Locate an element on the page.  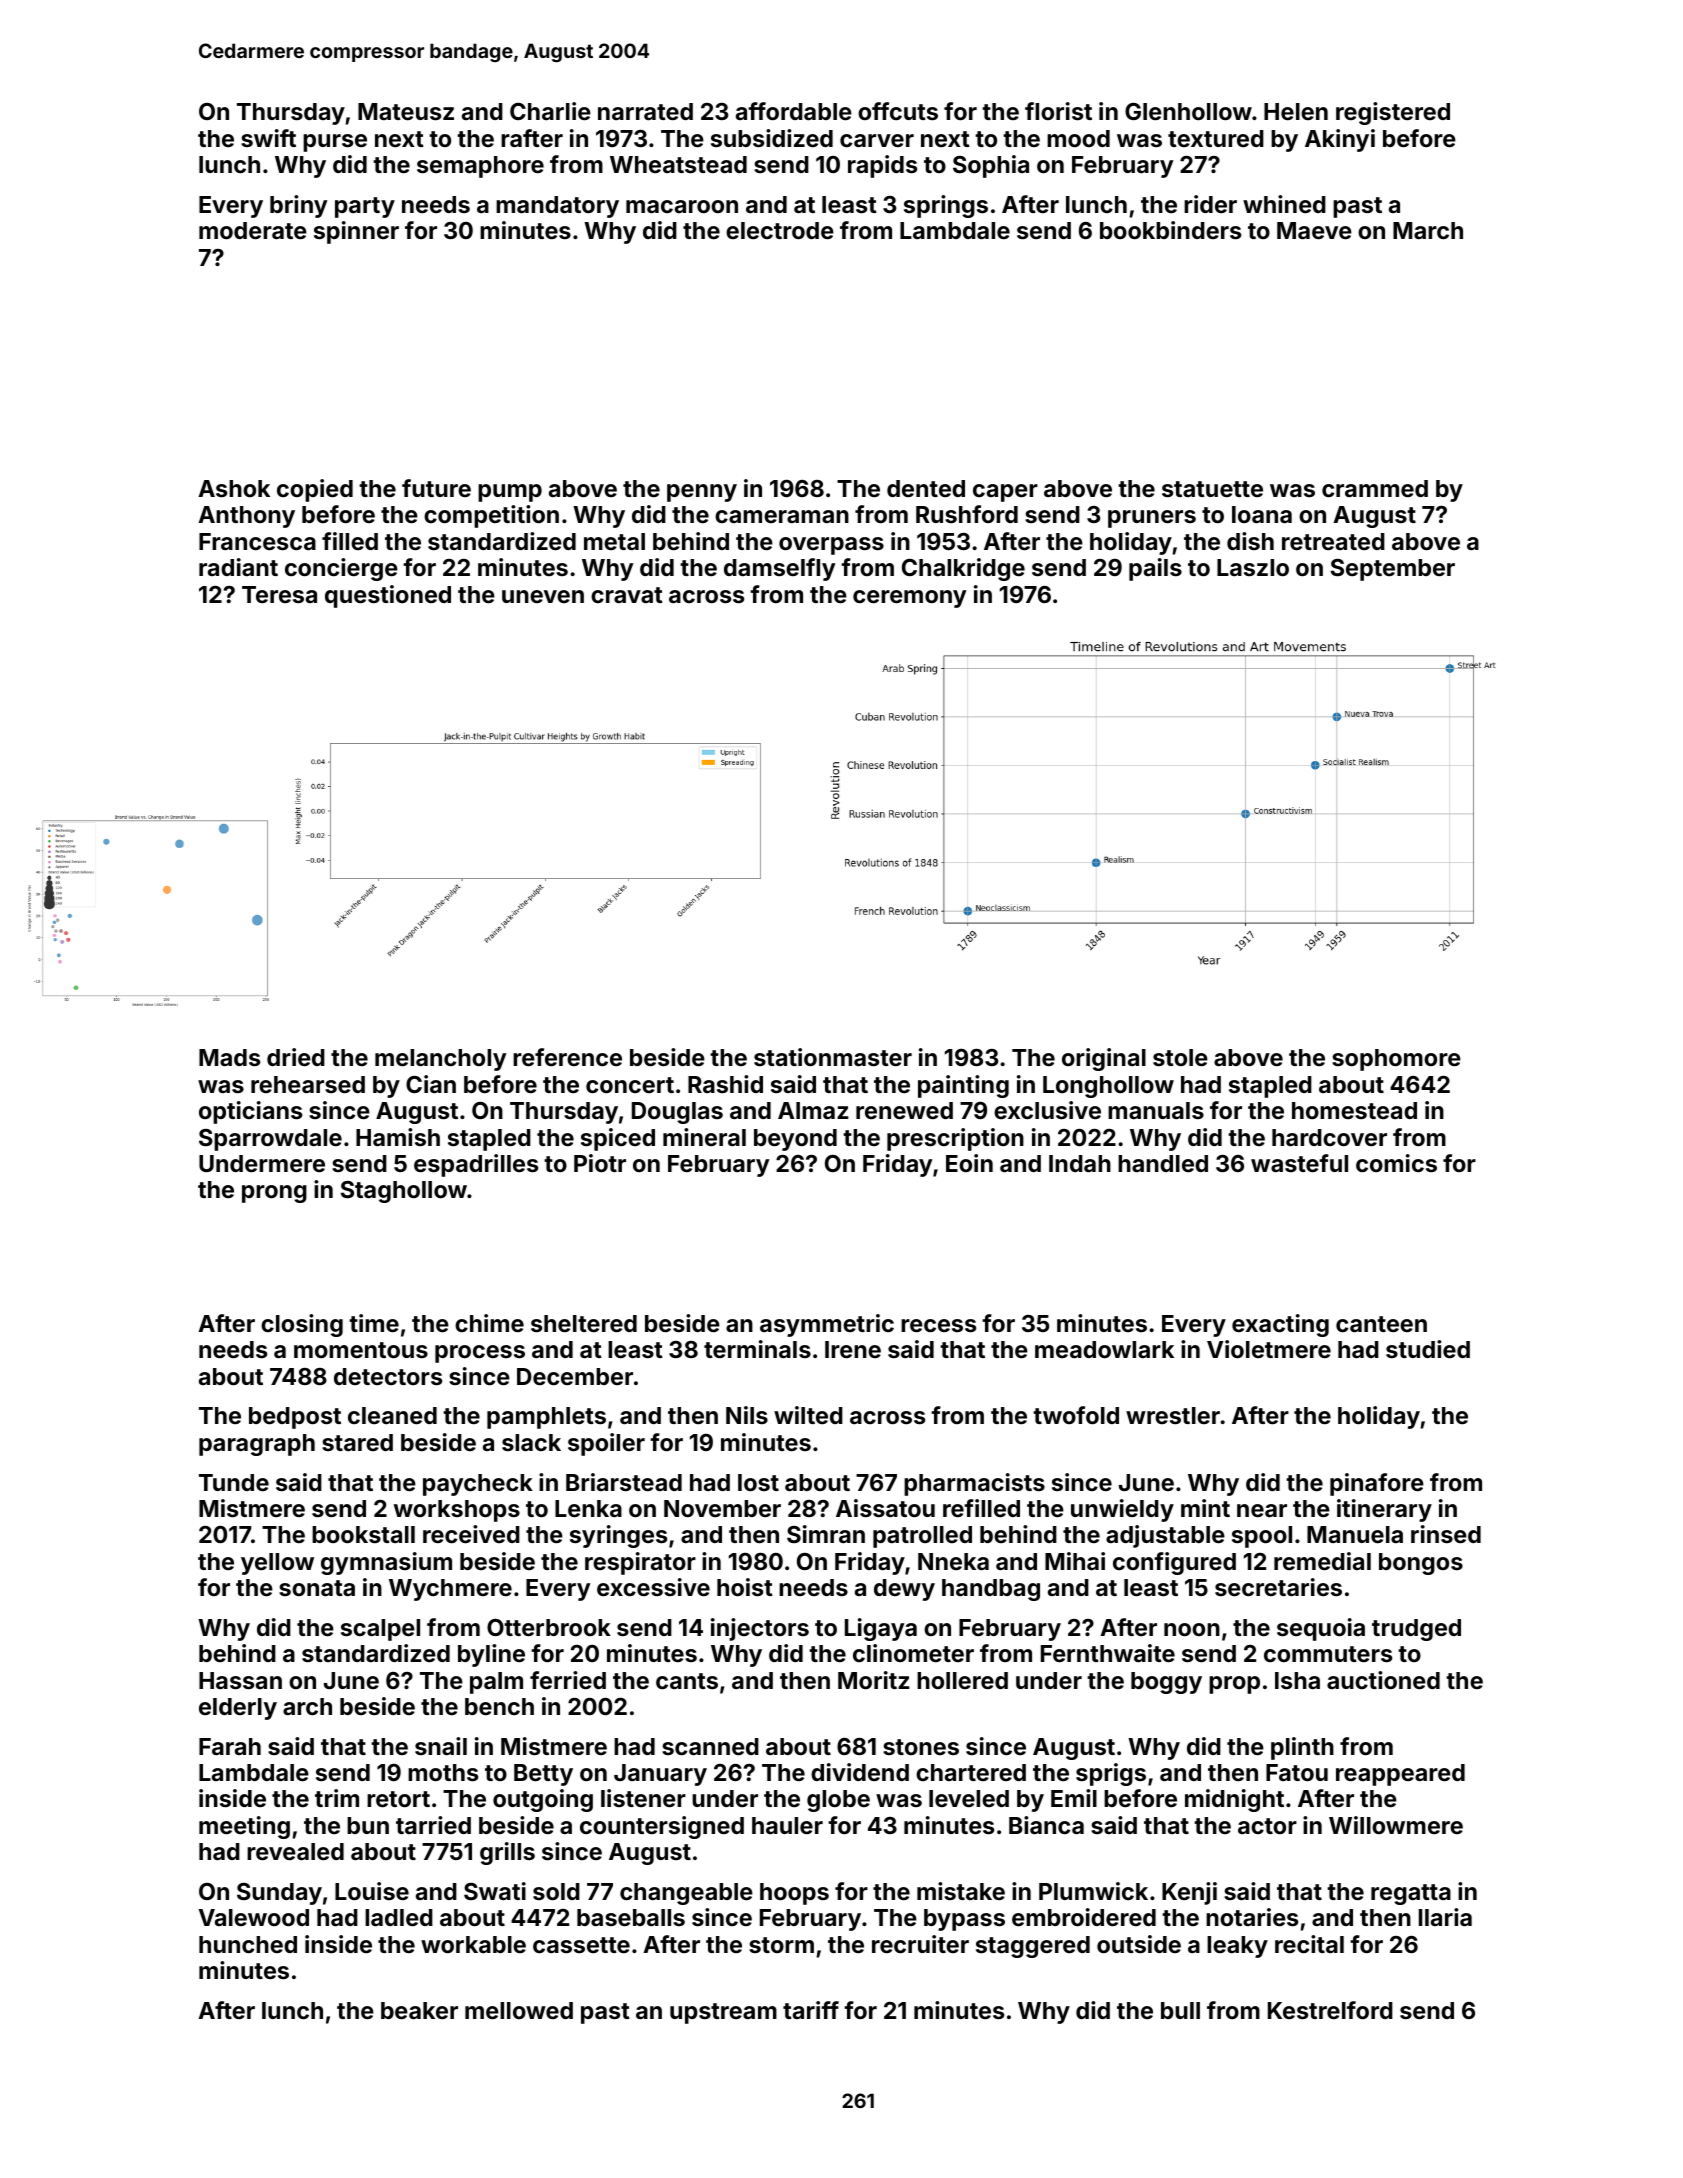
Teresa is located at coordinates (279, 594).
